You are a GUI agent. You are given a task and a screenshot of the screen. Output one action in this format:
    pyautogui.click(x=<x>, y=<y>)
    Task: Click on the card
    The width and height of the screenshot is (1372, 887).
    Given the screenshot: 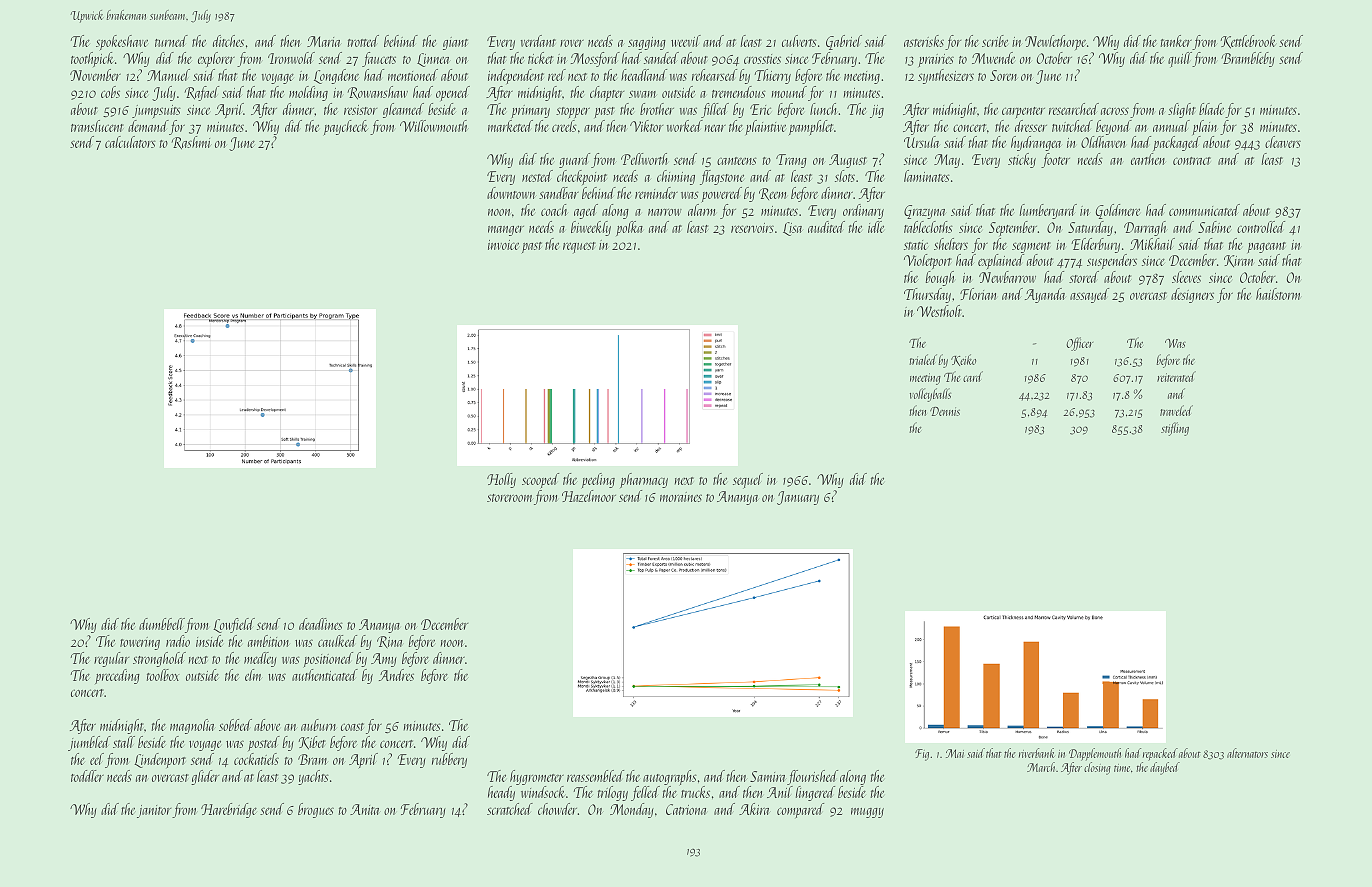 What is the action you would take?
    pyautogui.click(x=973, y=376)
